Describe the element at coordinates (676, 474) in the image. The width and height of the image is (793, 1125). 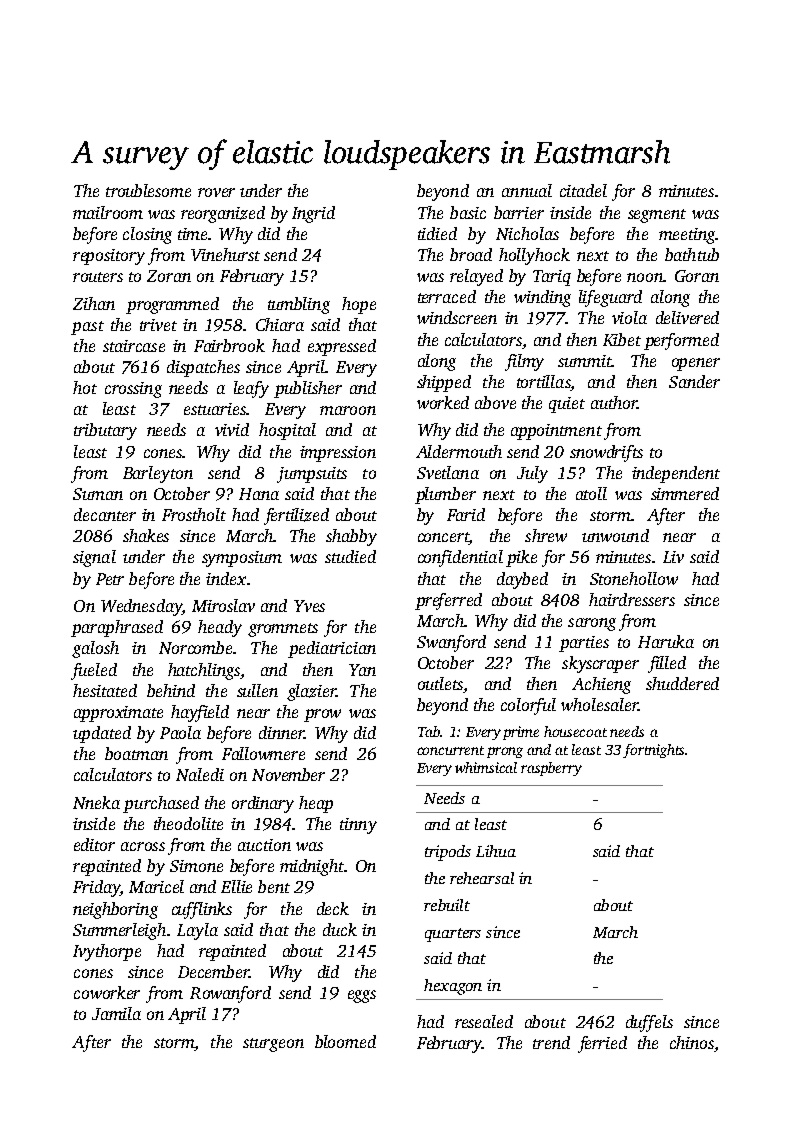
I see `independent` at that location.
